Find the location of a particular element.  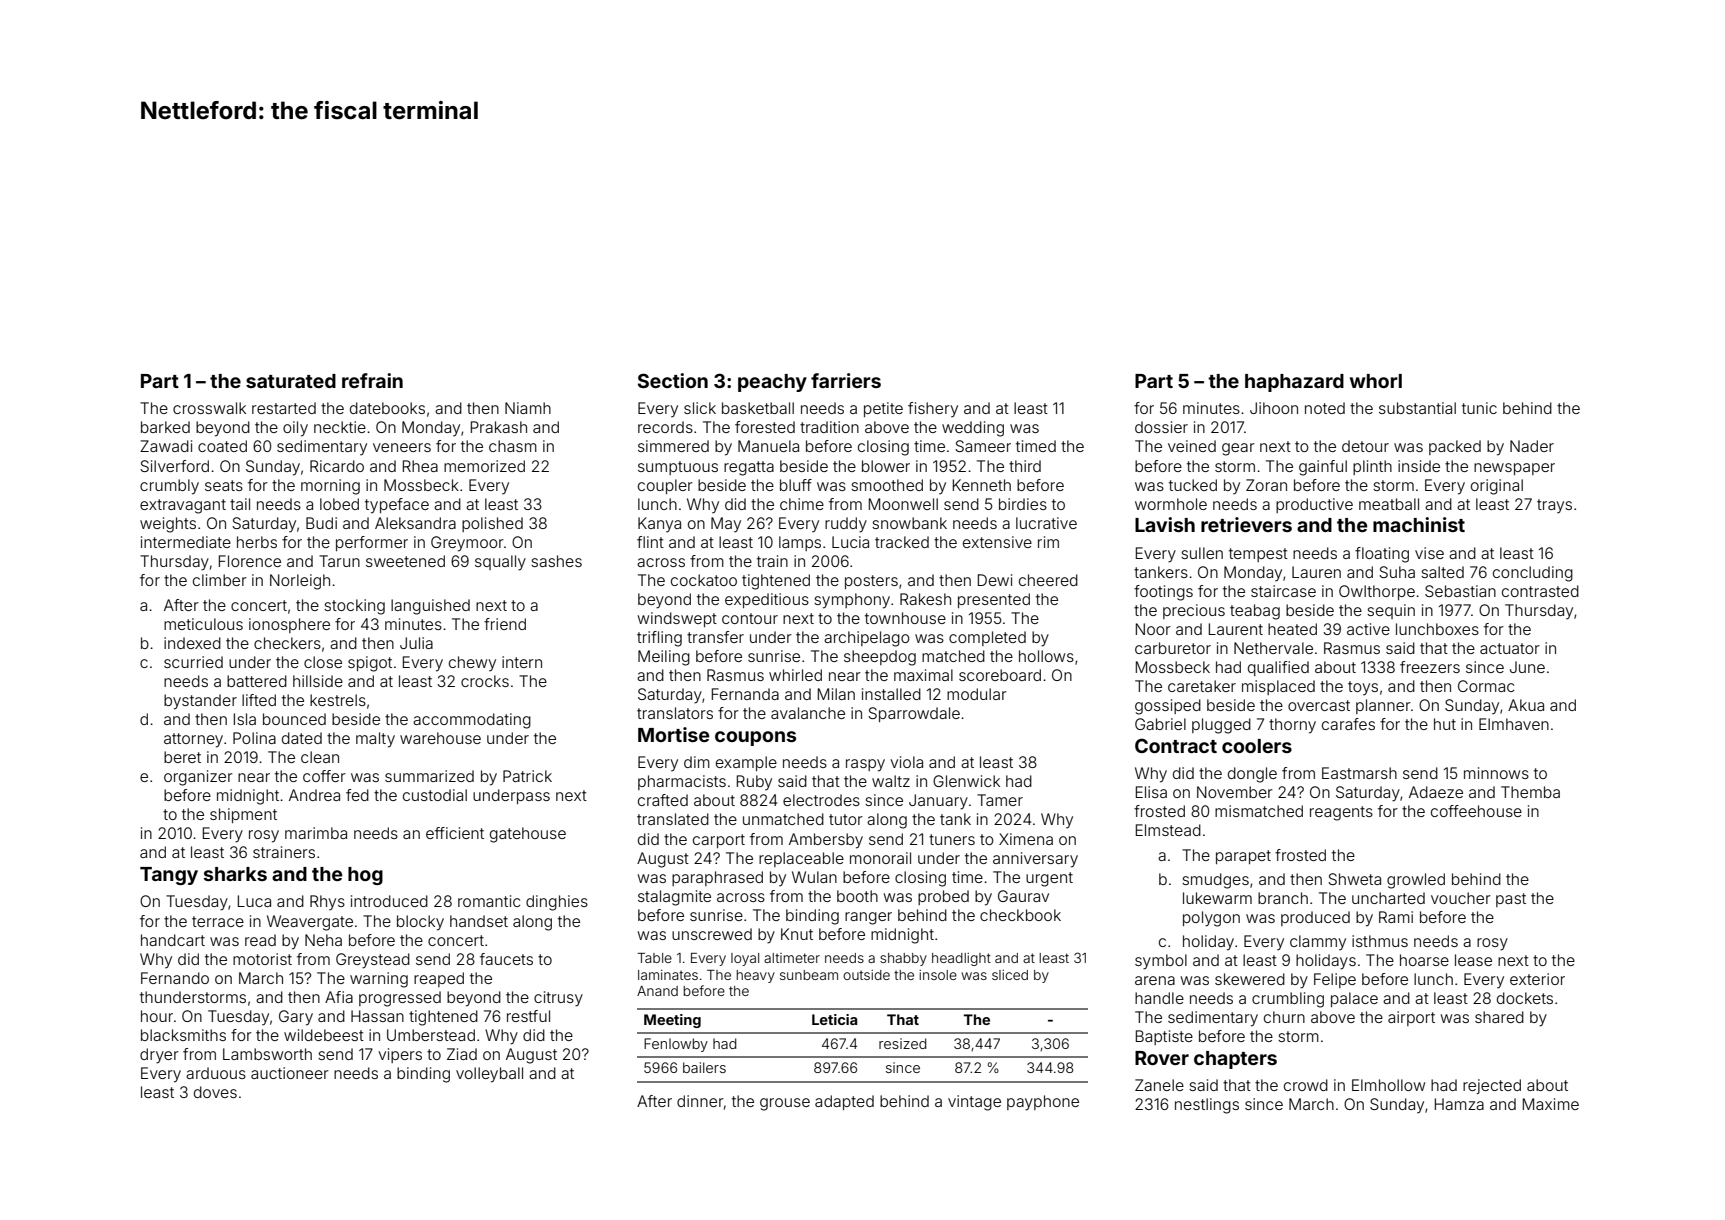

Hamza is located at coordinates (1459, 1104).
